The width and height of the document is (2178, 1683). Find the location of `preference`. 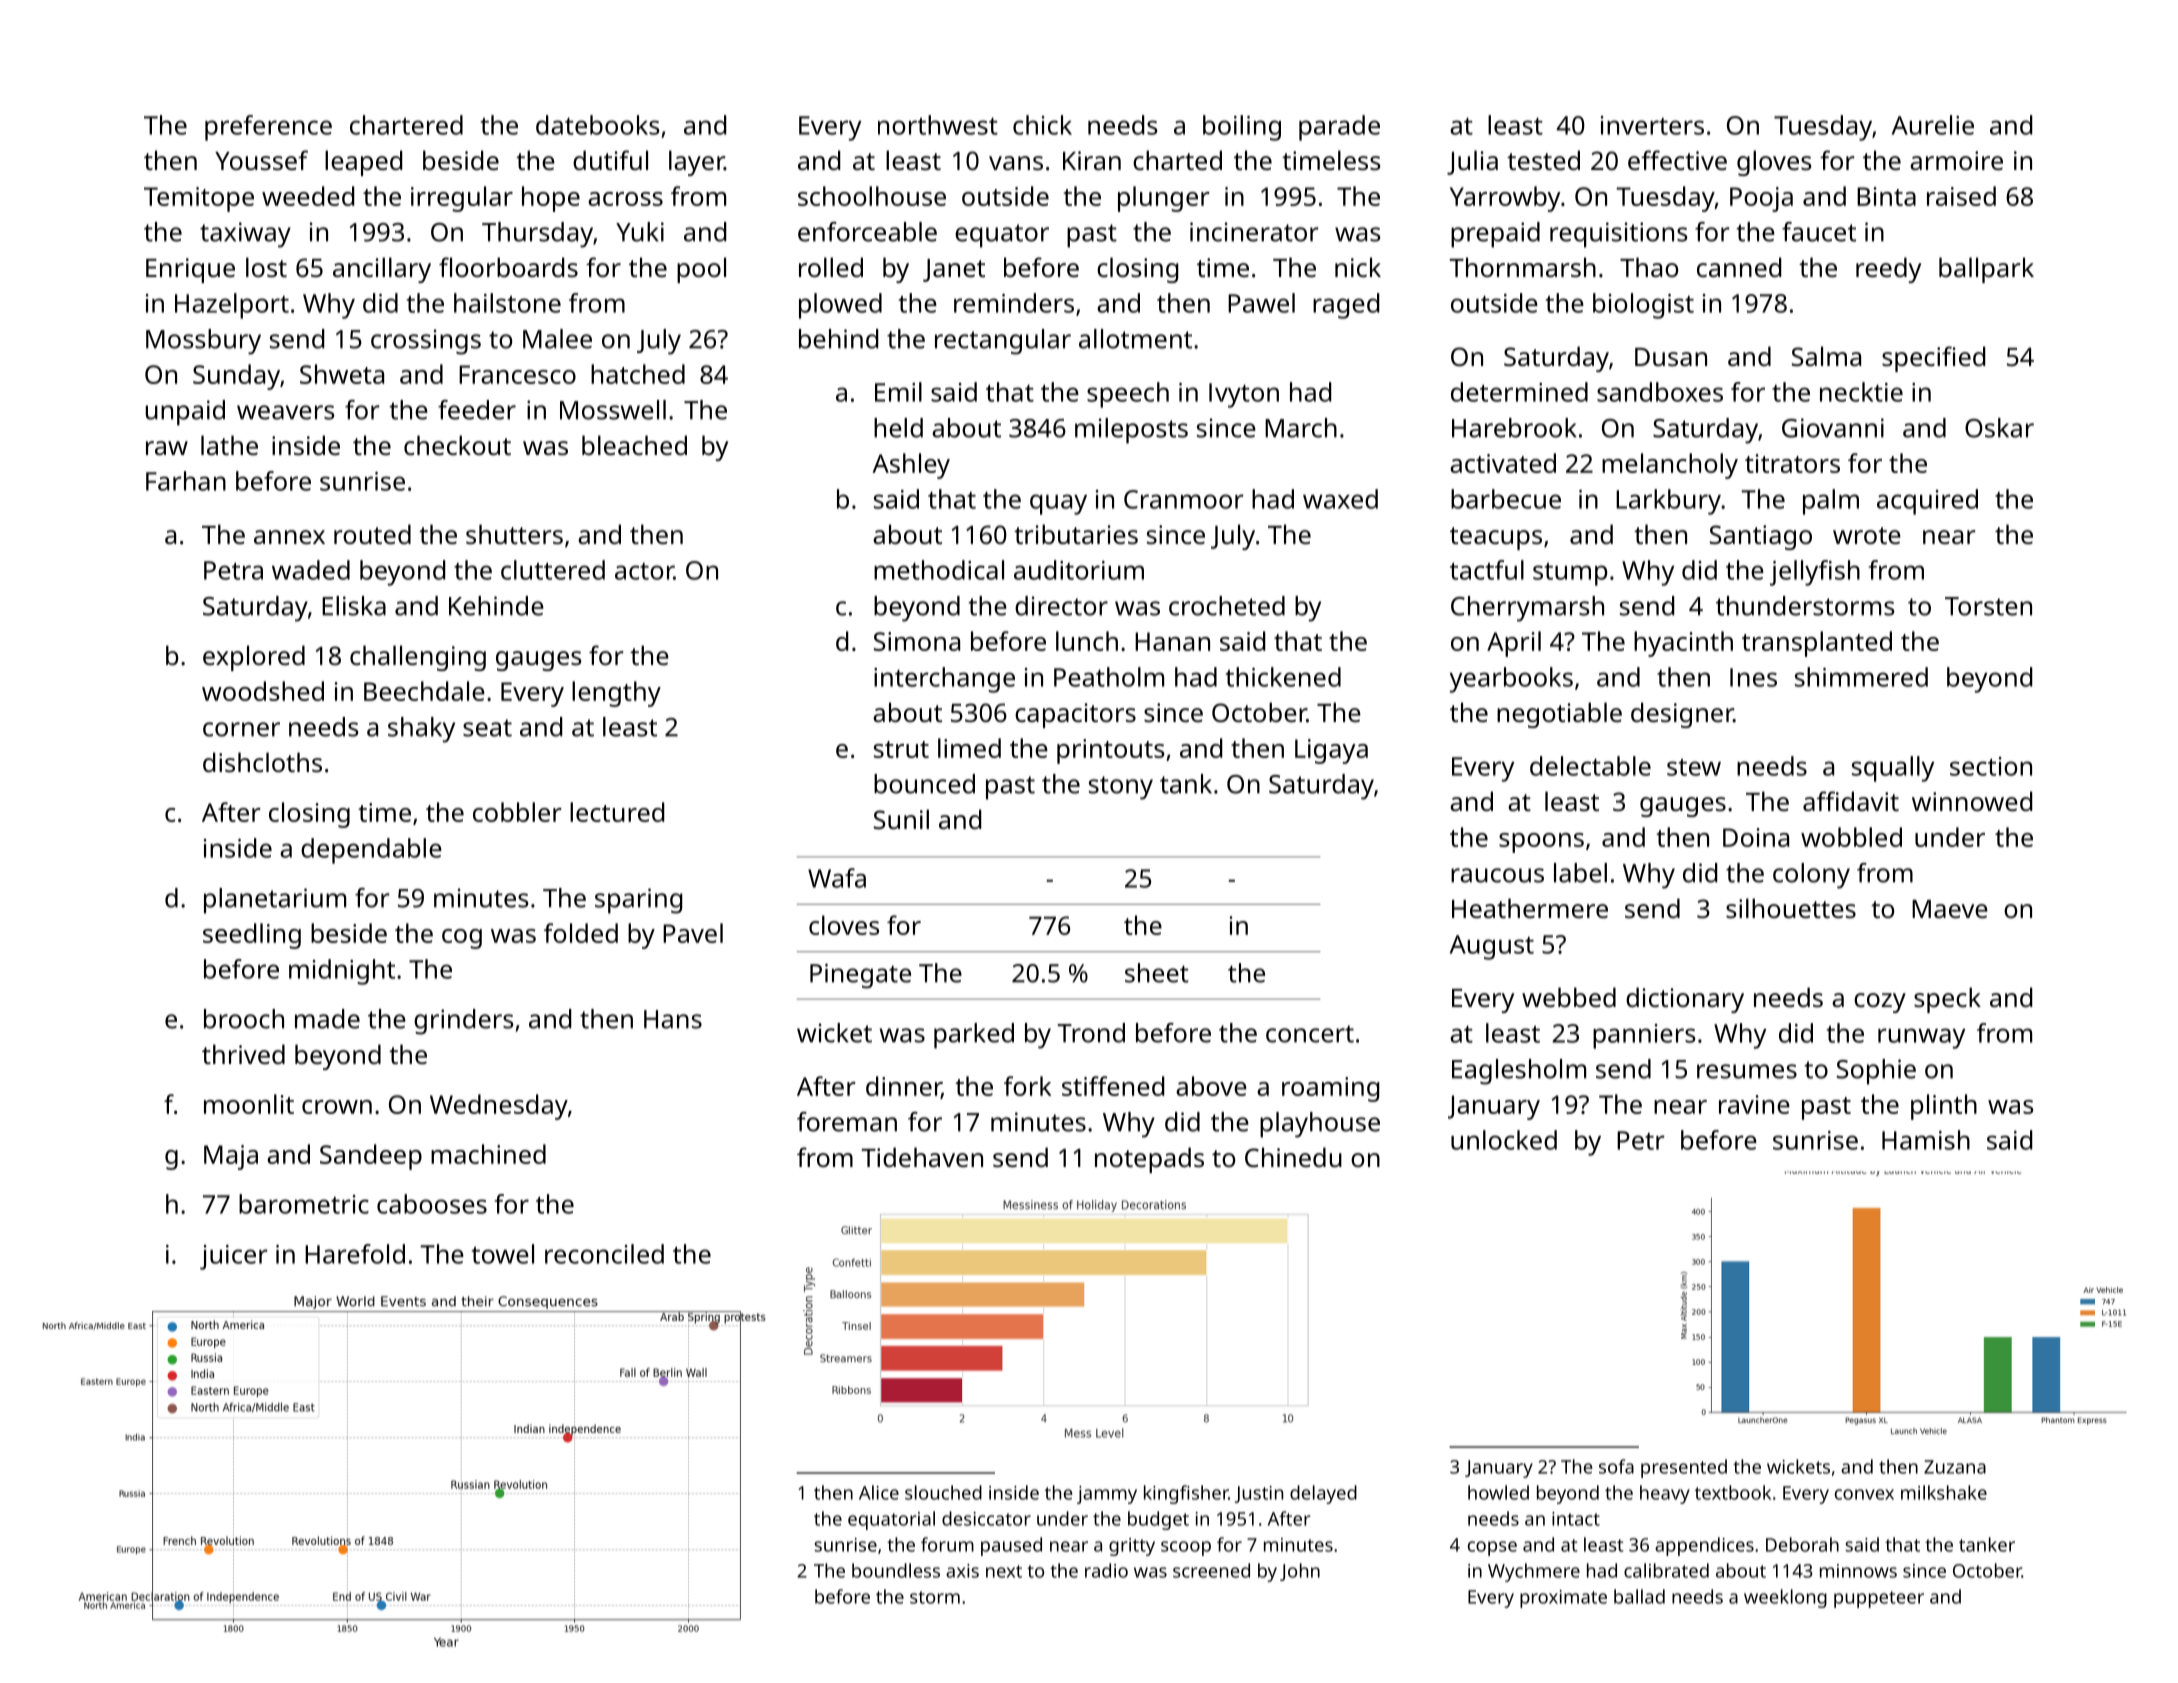

preference is located at coordinates (268, 128).
